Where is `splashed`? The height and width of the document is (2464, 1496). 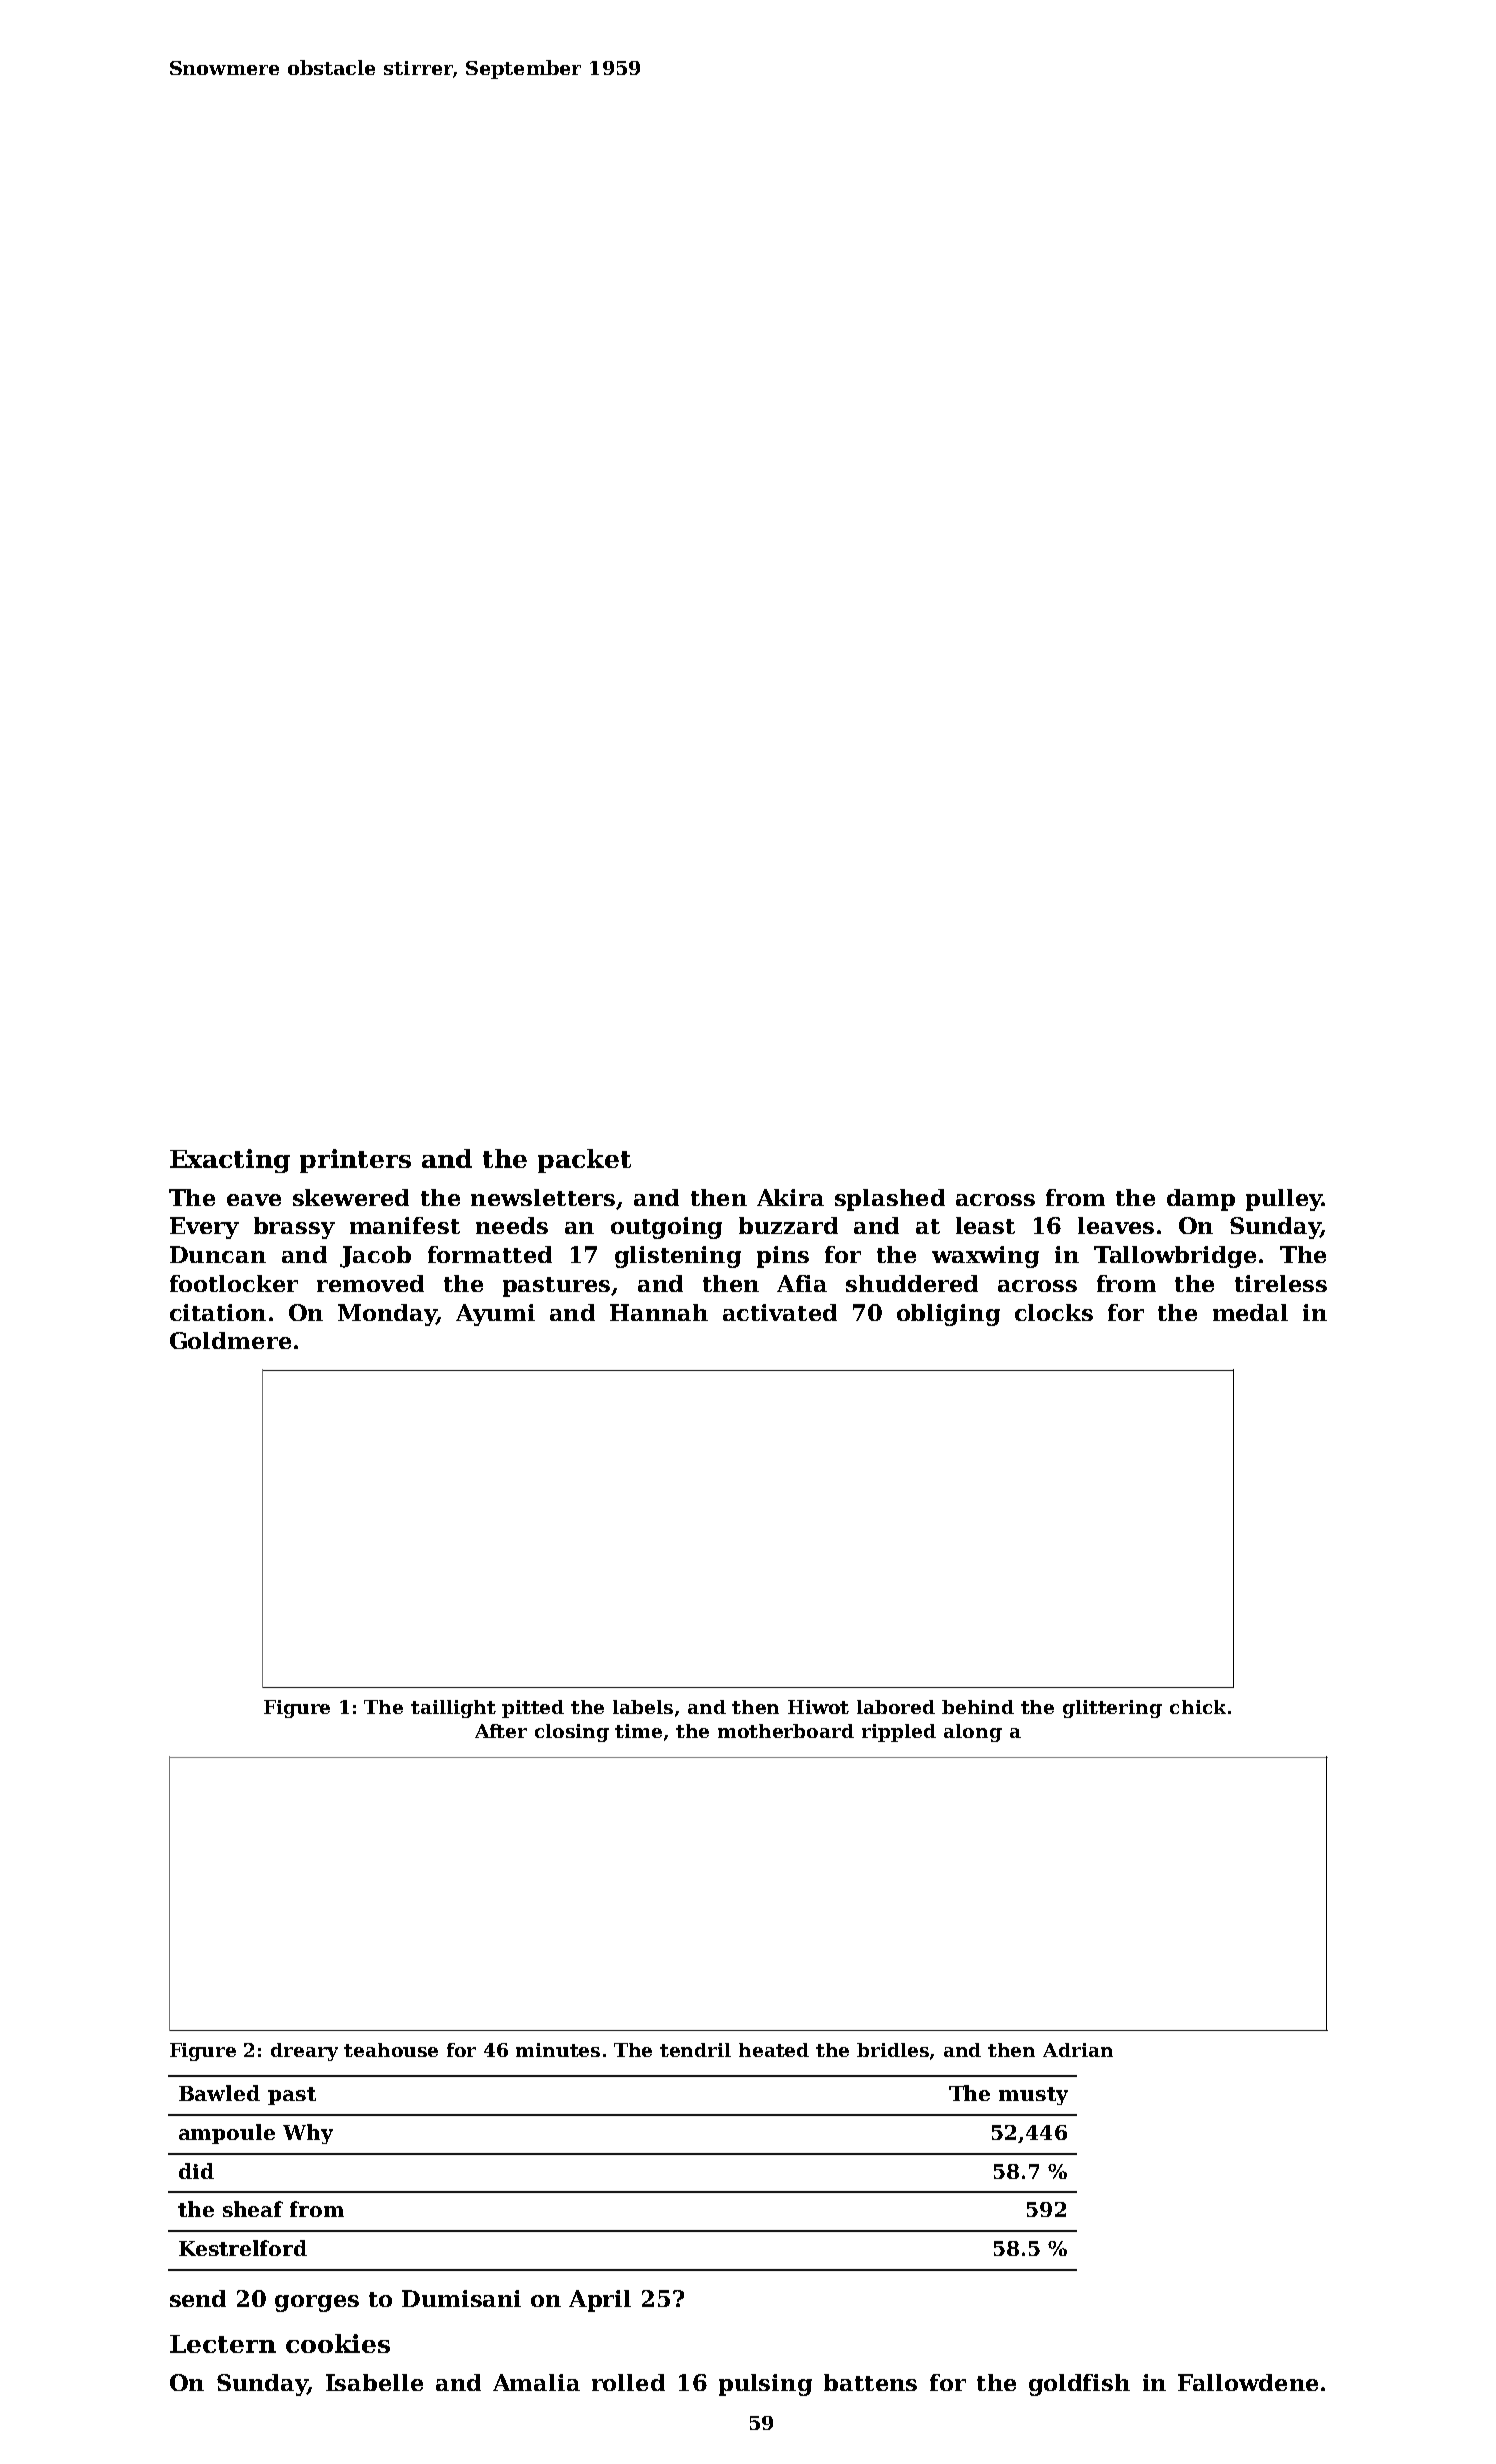 splashed is located at coordinates (890, 1200).
